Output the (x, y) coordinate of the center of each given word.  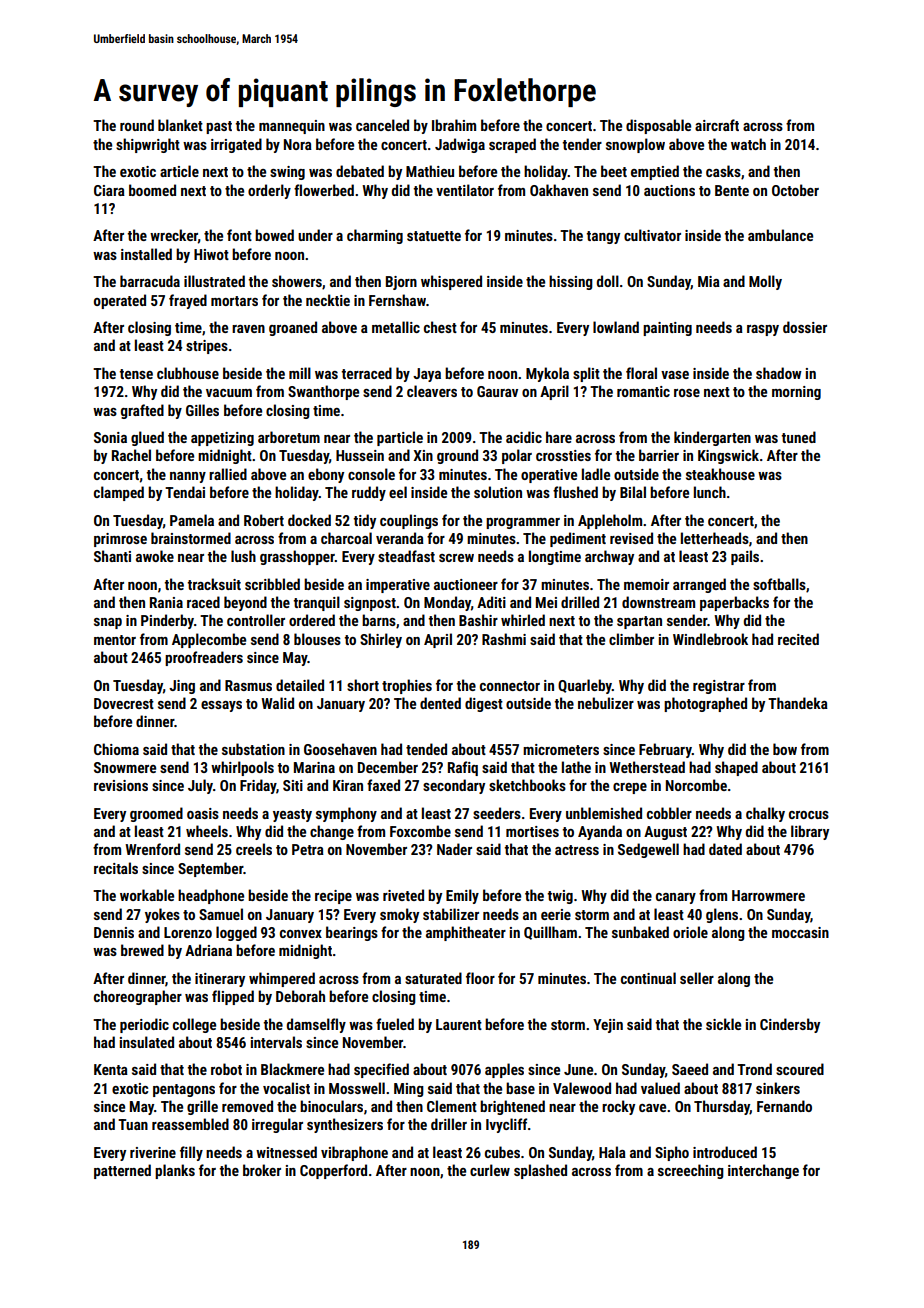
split (586, 374)
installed (146, 254)
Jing (182, 687)
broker (262, 1170)
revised (631, 538)
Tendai (185, 492)
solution (498, 492)
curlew (490, 1170)
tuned (798, 437)
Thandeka (798, 703)
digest (484, 704)
